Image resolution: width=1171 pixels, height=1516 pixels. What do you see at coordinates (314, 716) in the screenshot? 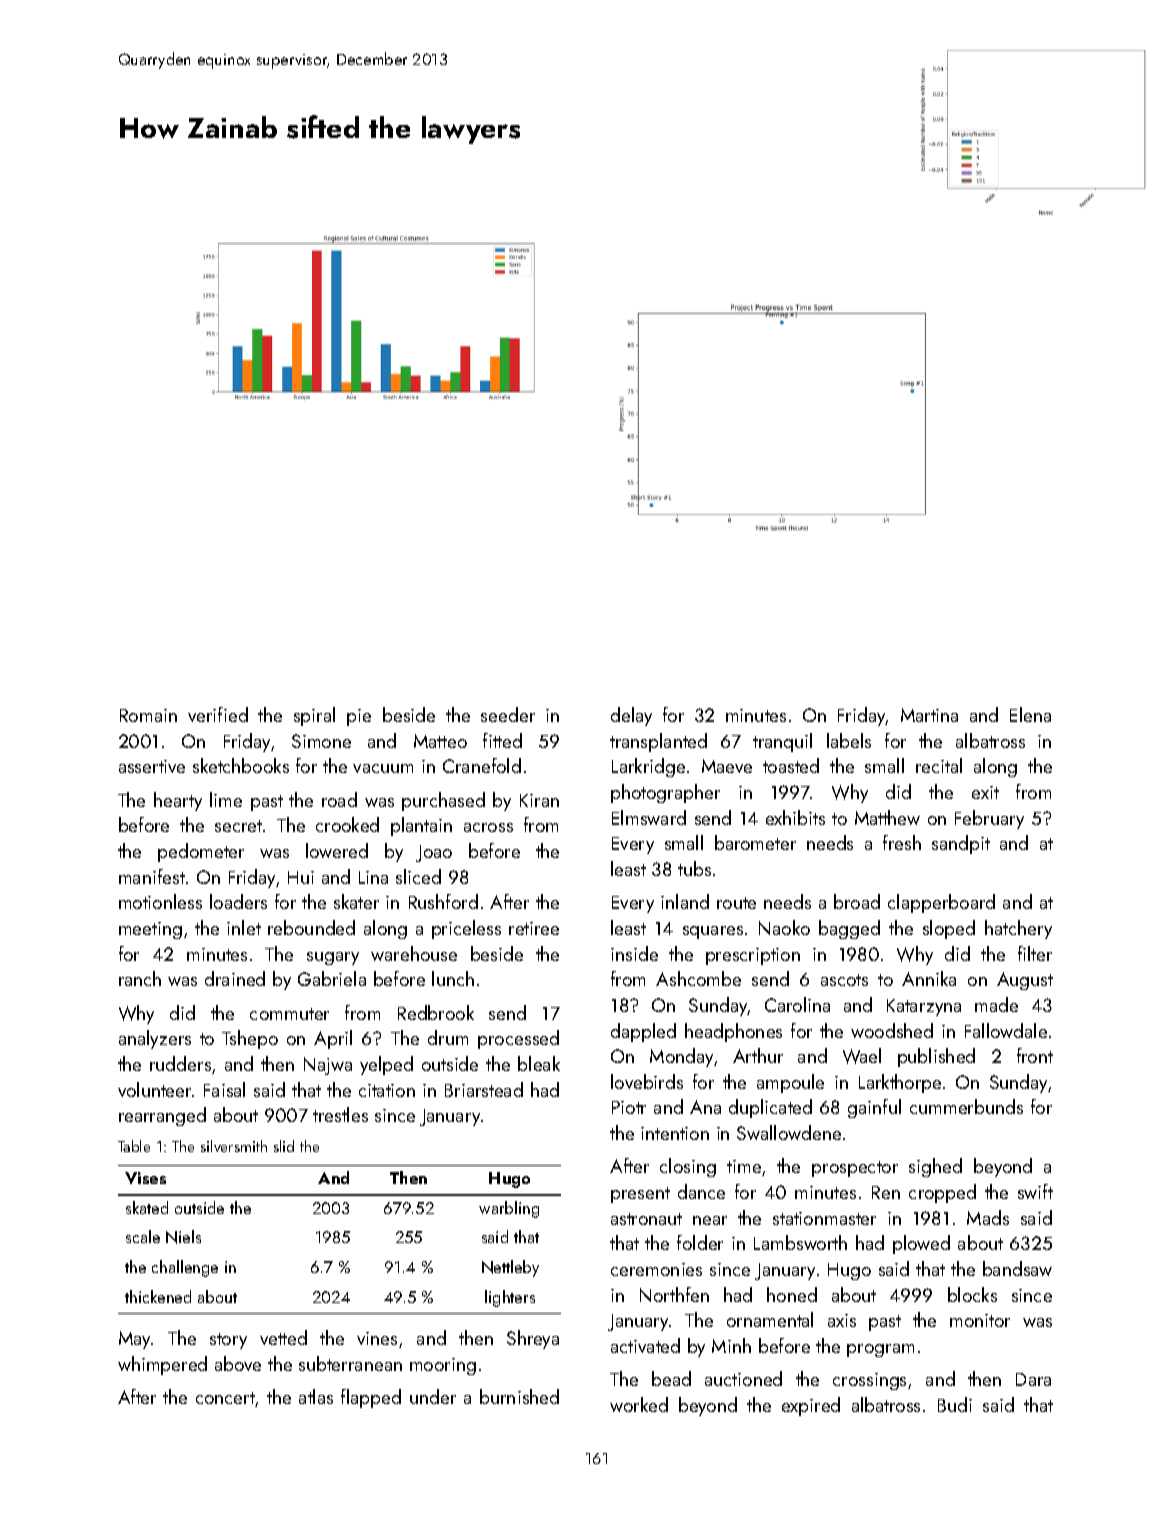
I see `spiral` at bounding box center [314, 716].
